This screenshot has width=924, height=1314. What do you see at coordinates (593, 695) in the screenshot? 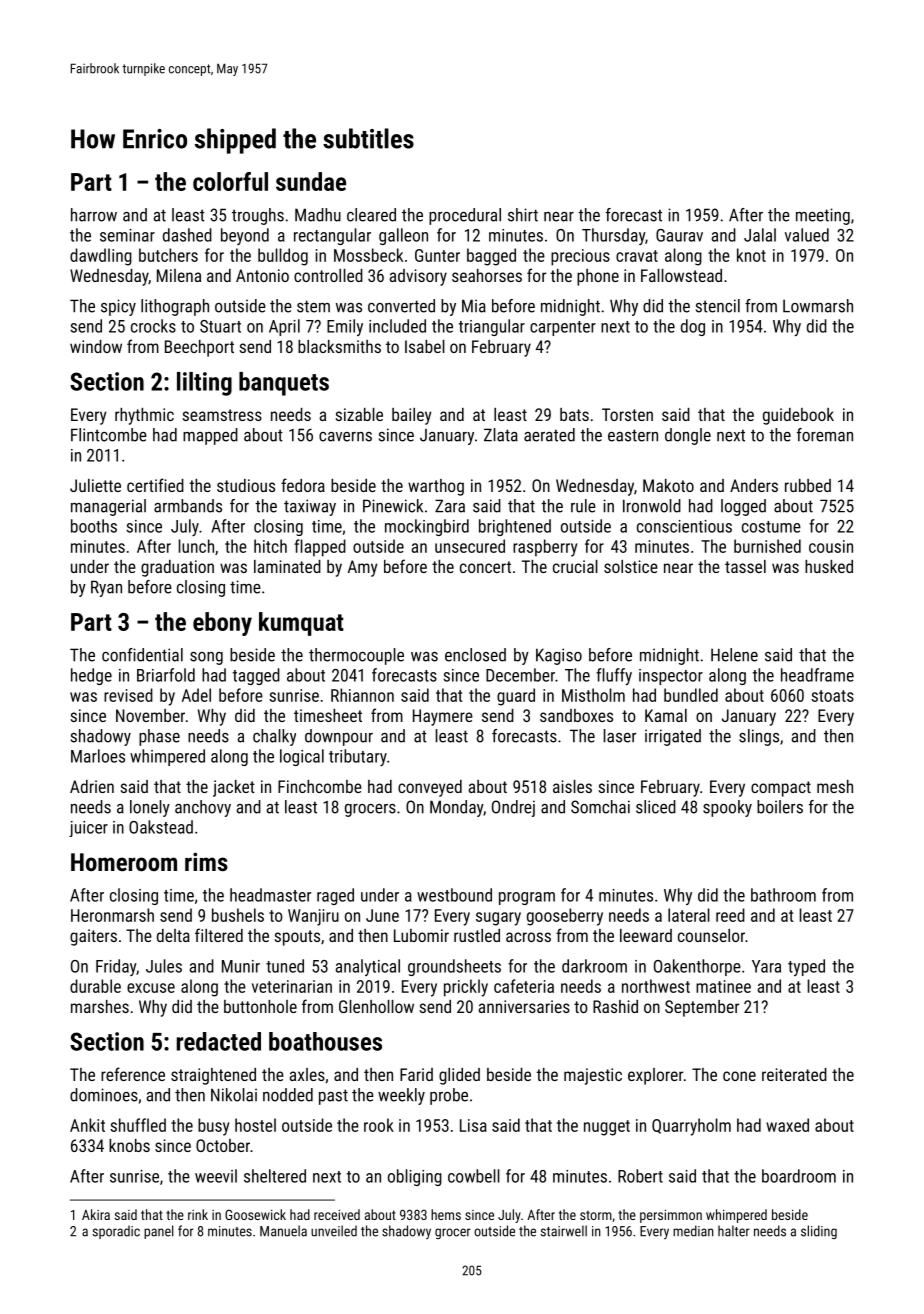
I see `Mistholm` at bounding box center [593, 695].
